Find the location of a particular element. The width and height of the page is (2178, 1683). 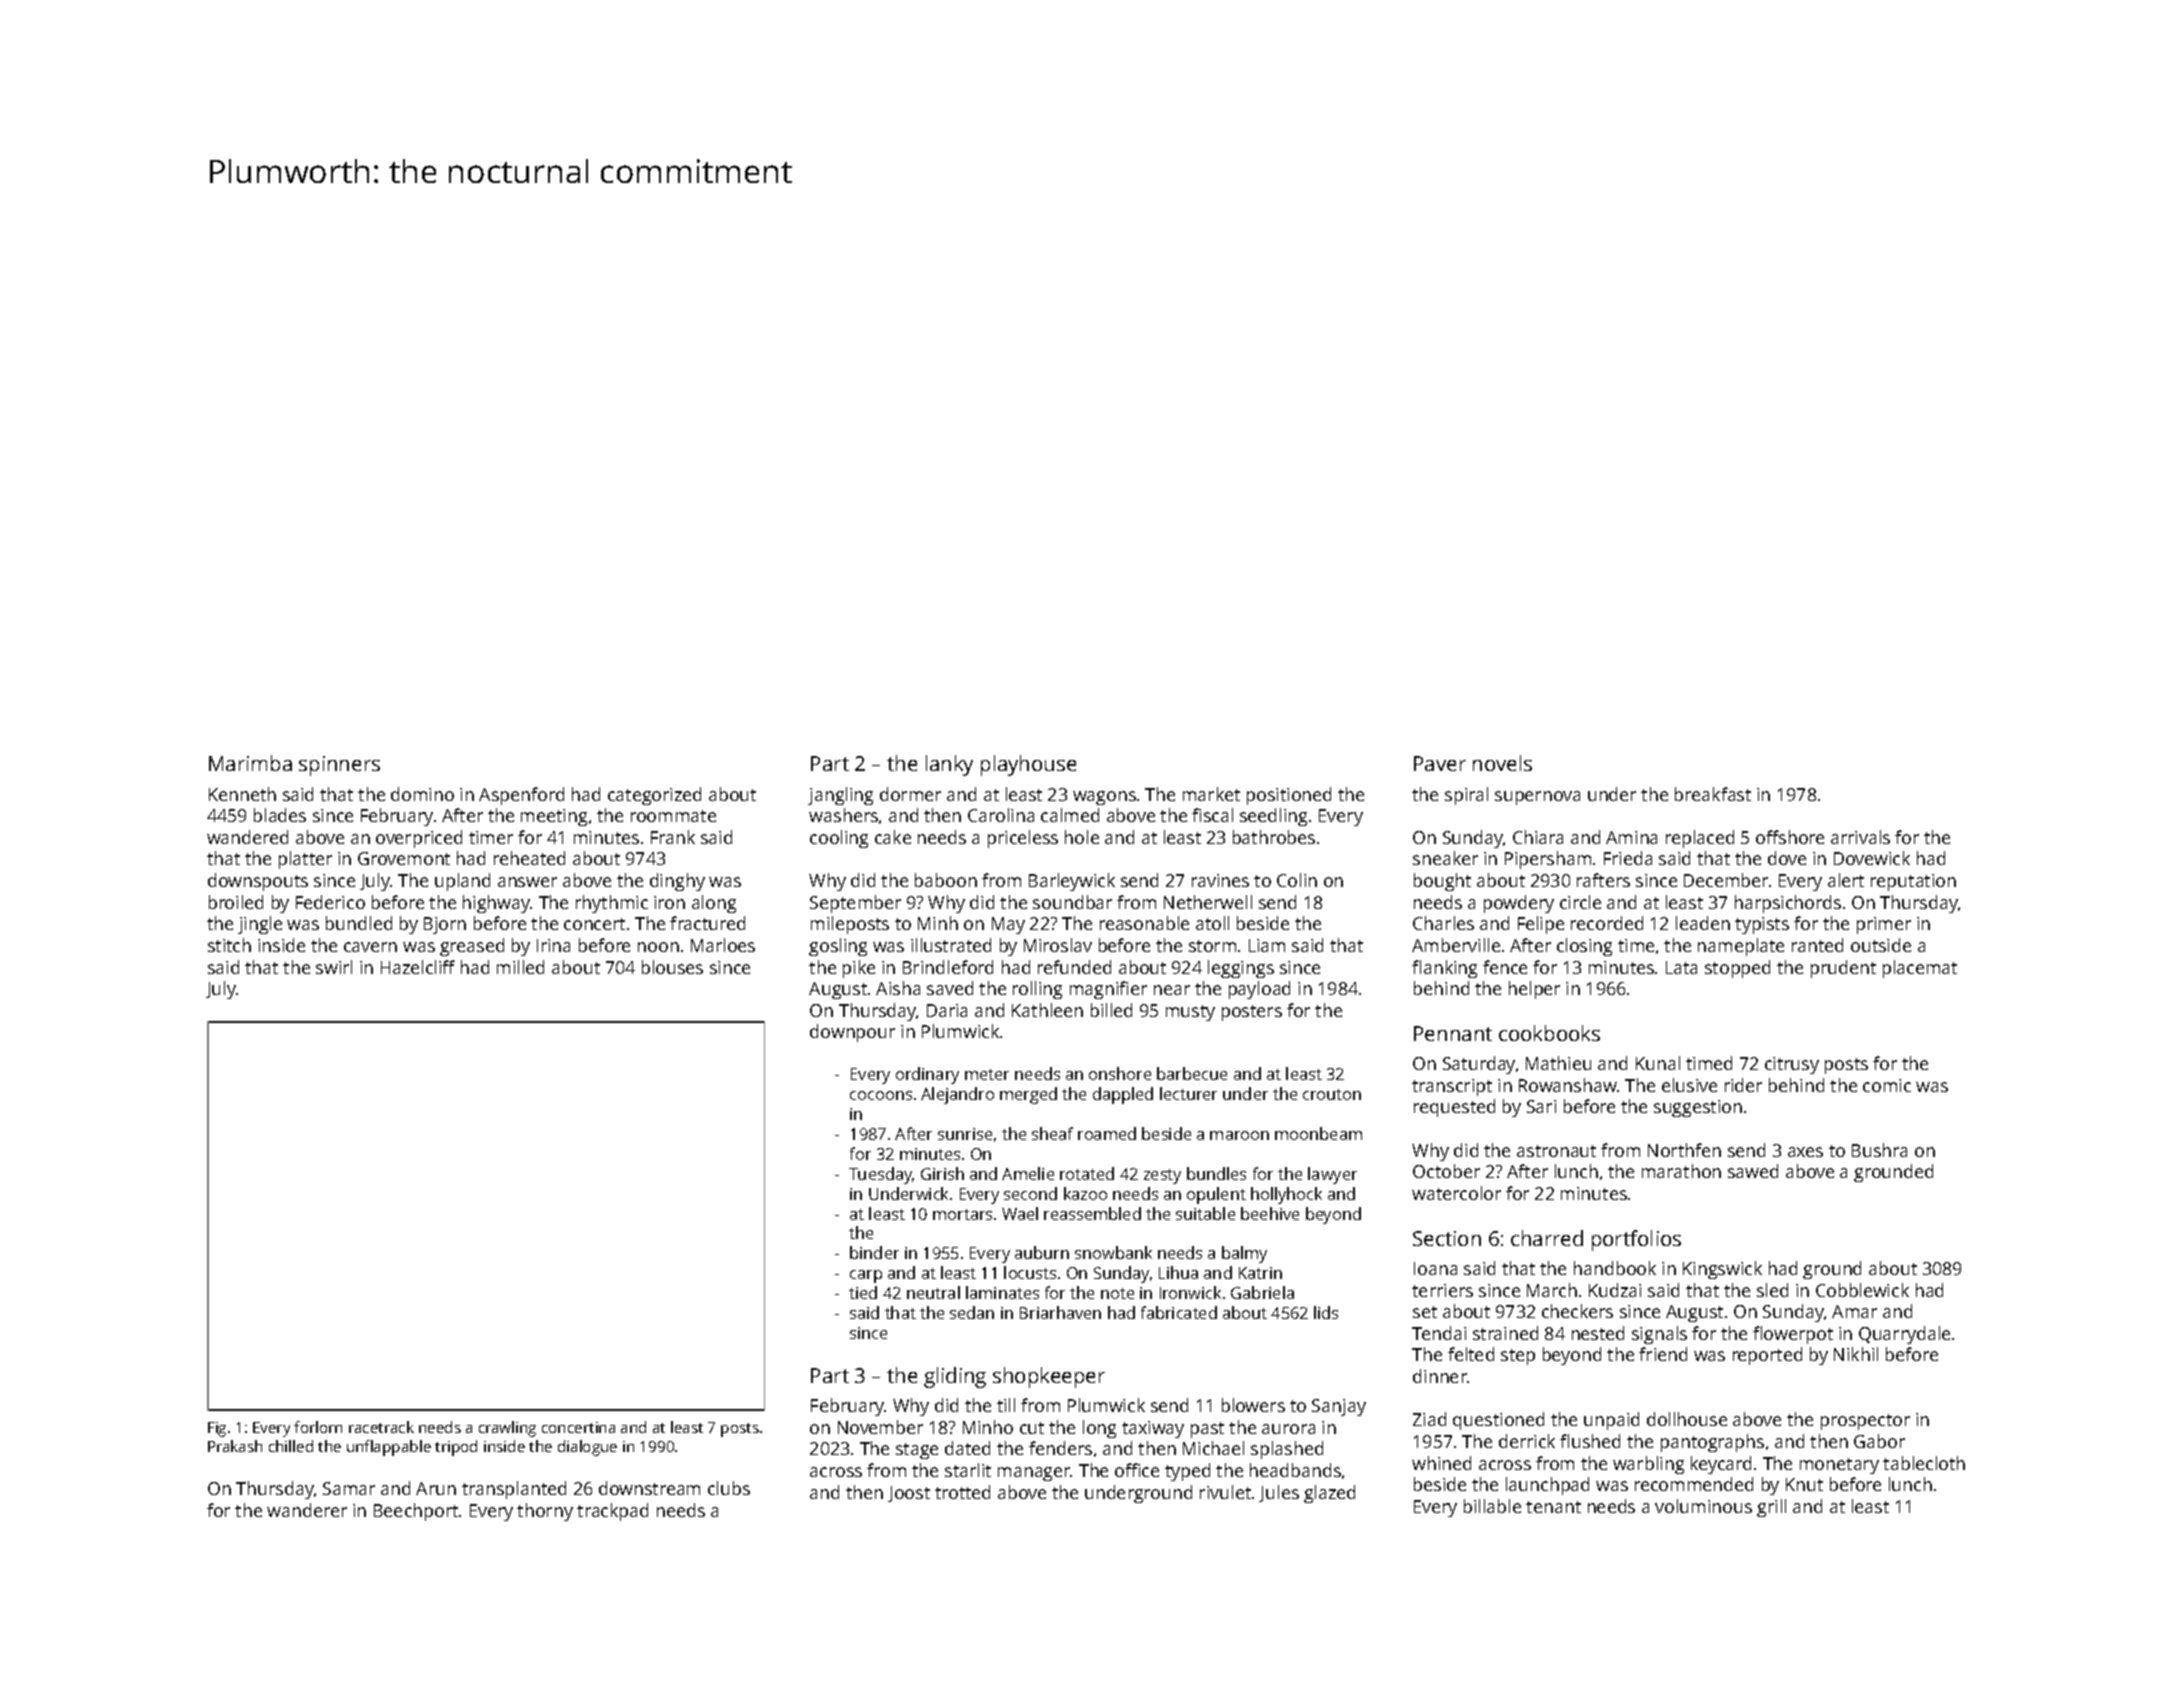

friend is located at coordinates (1663, 1354).
